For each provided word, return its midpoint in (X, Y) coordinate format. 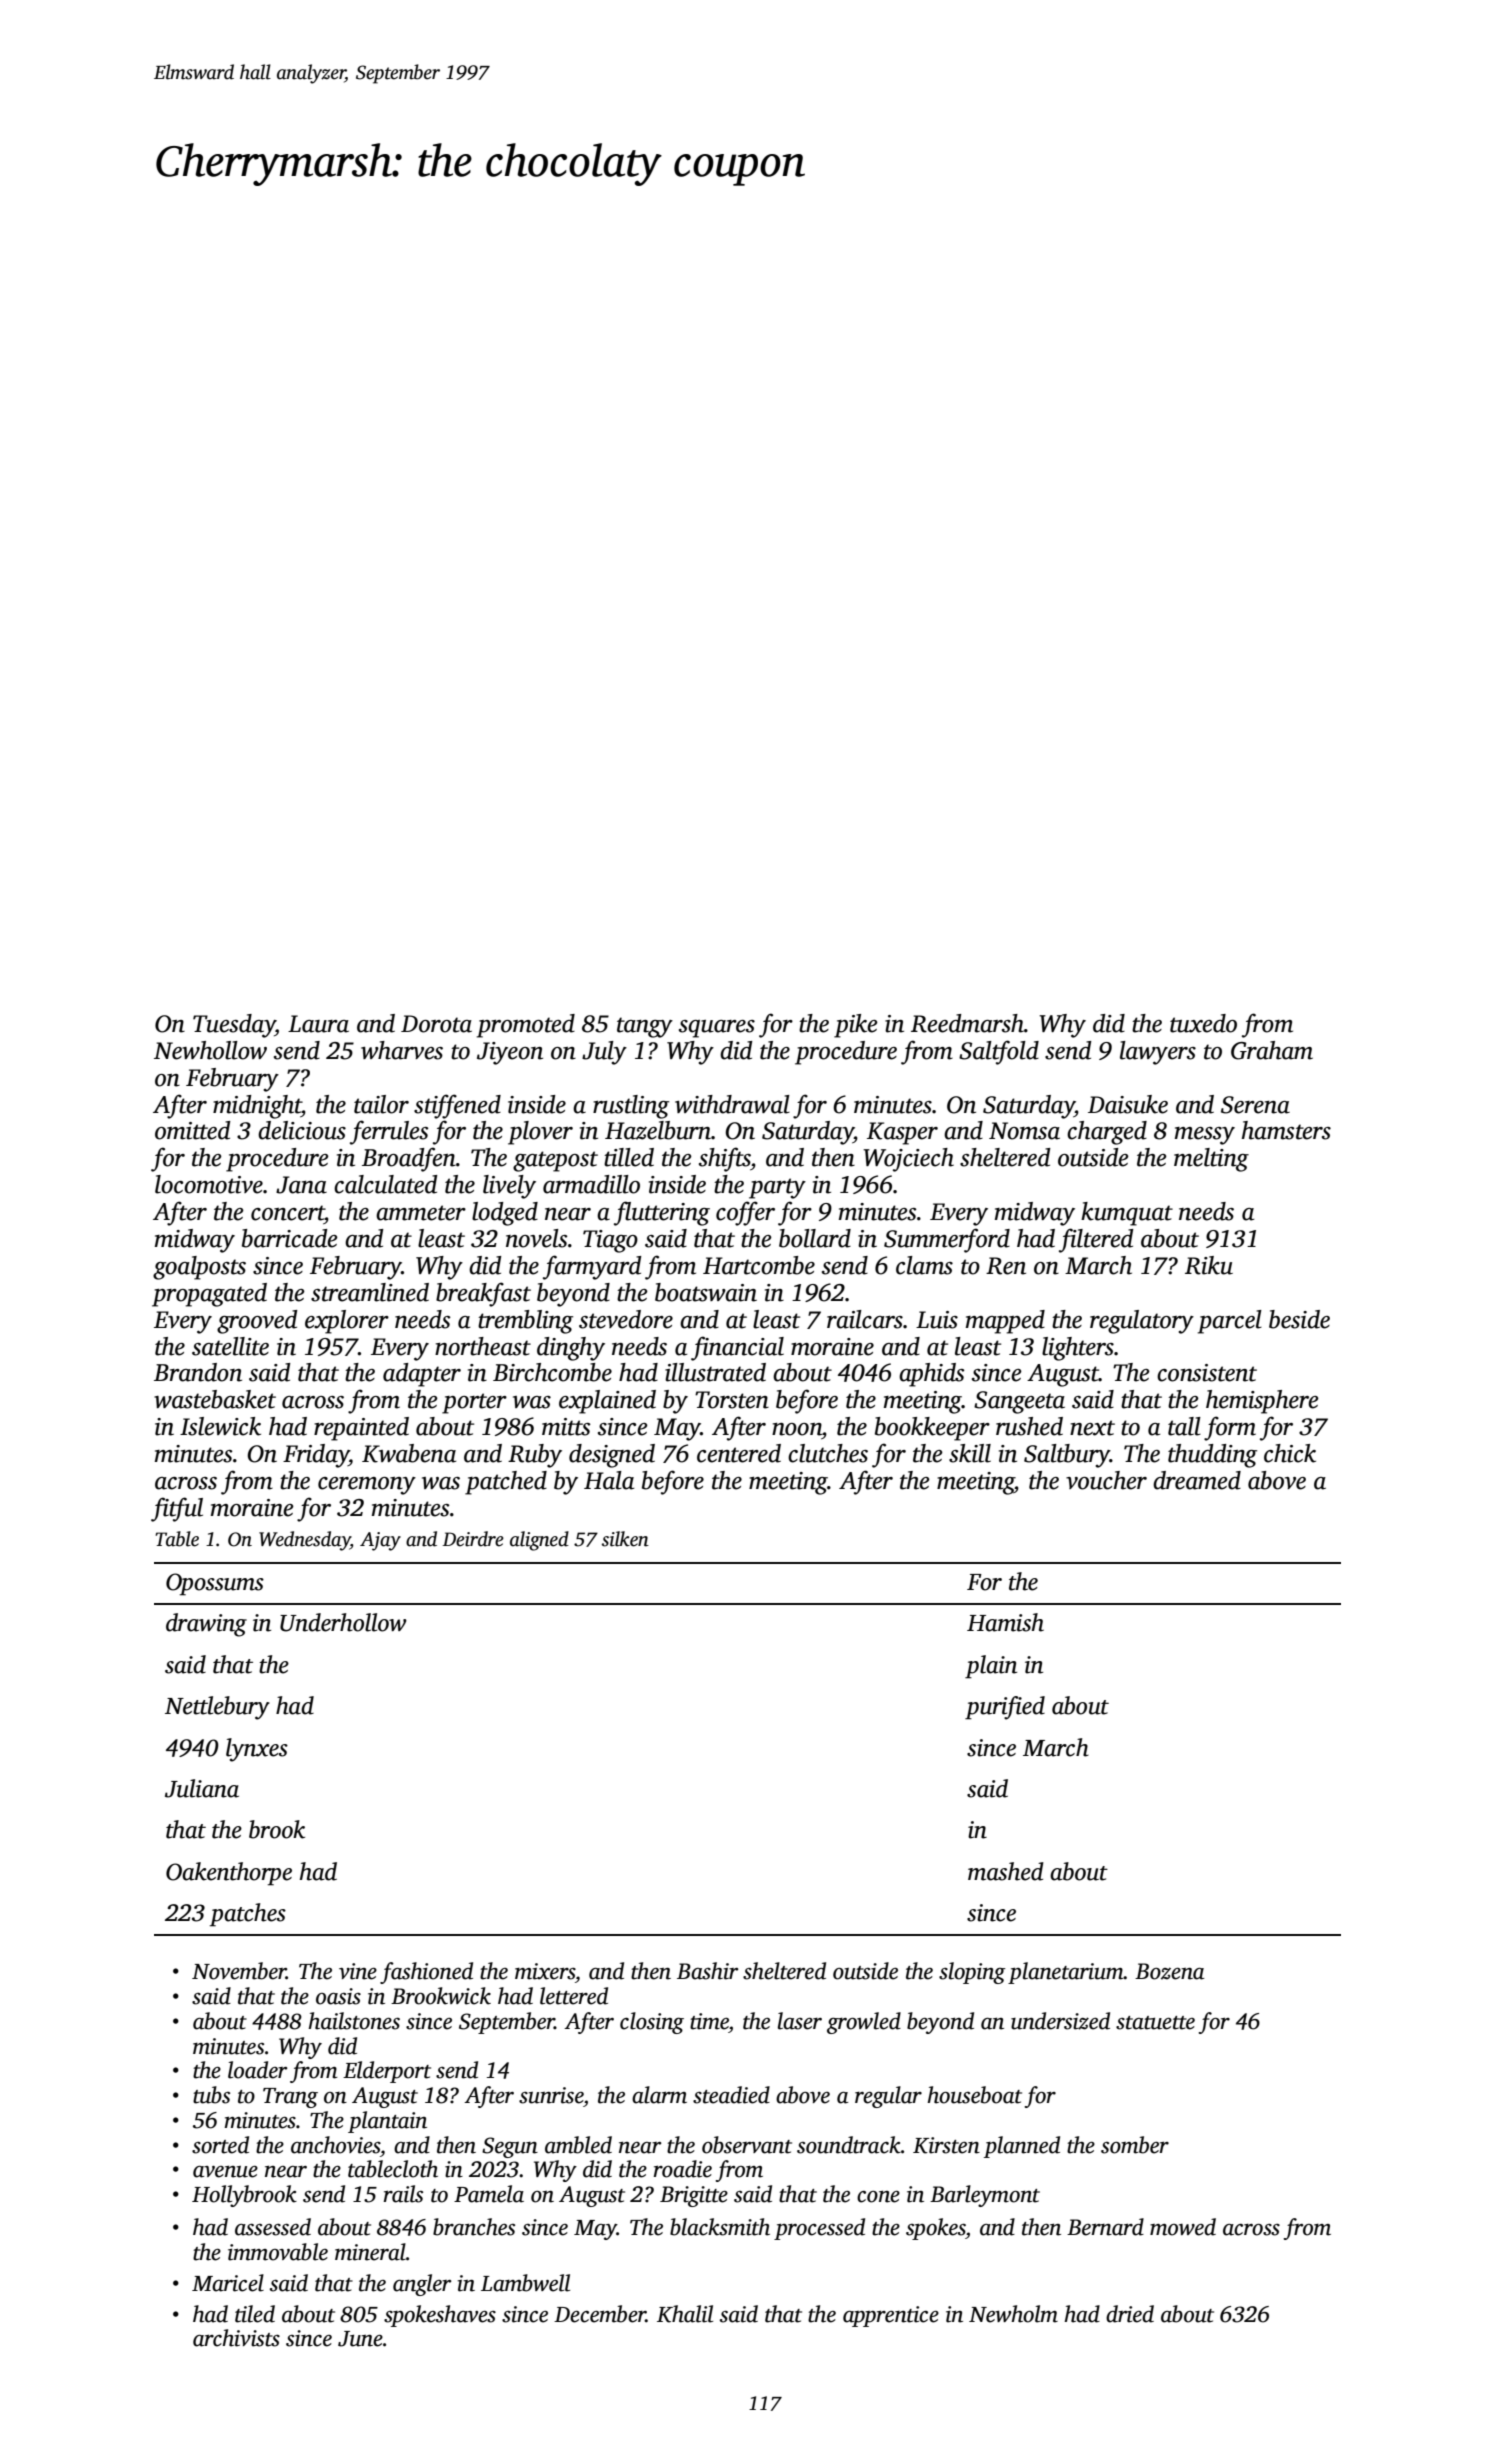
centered (739, 1453)
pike (856, 1026)
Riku (1209, 1265)
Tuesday (234, 1026)
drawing (206, 1625)
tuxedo (1203, 1023)
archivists (236, 2338)
